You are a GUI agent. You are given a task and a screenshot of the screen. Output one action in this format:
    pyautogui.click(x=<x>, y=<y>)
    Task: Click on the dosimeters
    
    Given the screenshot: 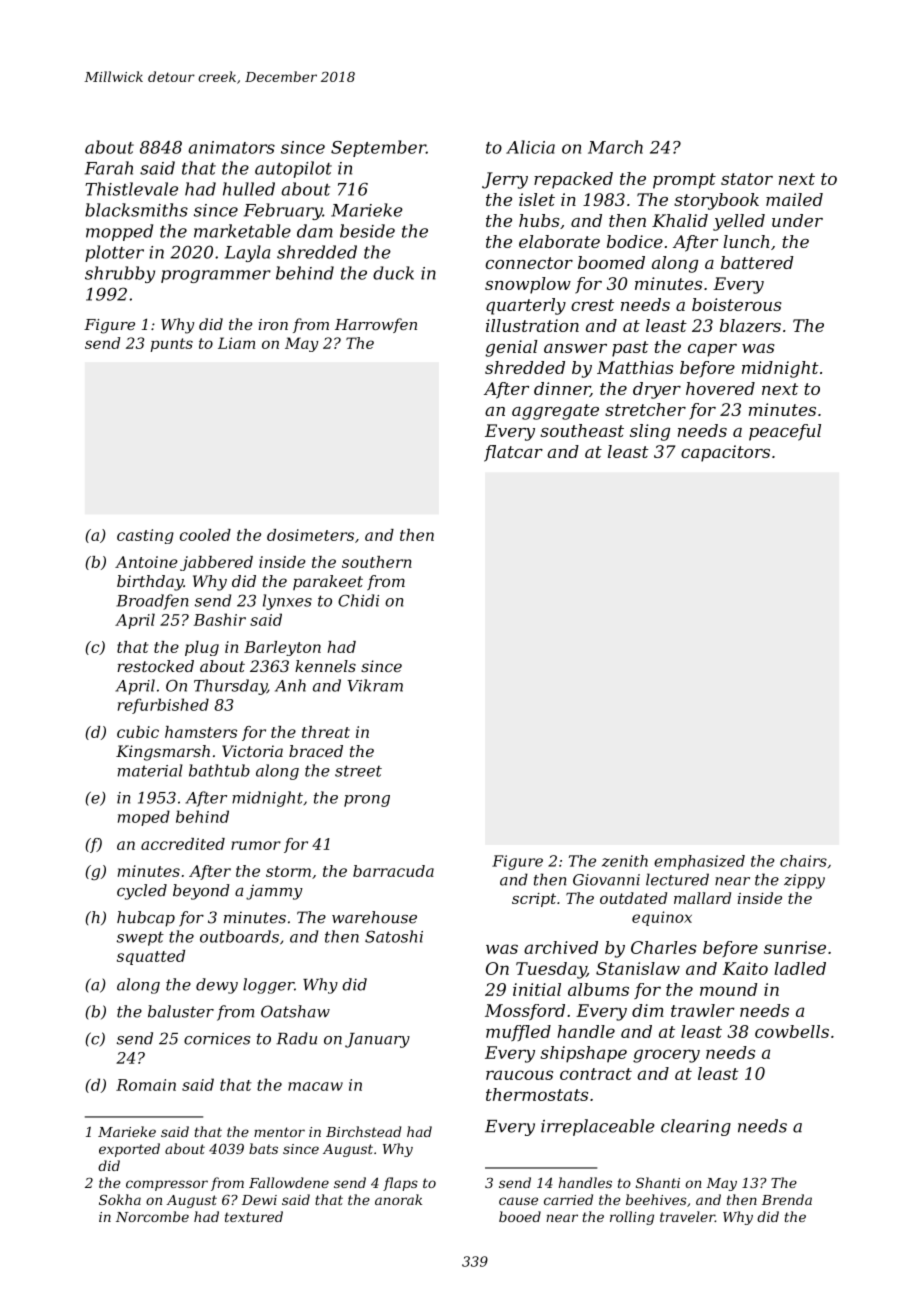 What is the action you would take?
    pyautogui.click(x=310, y=535)
